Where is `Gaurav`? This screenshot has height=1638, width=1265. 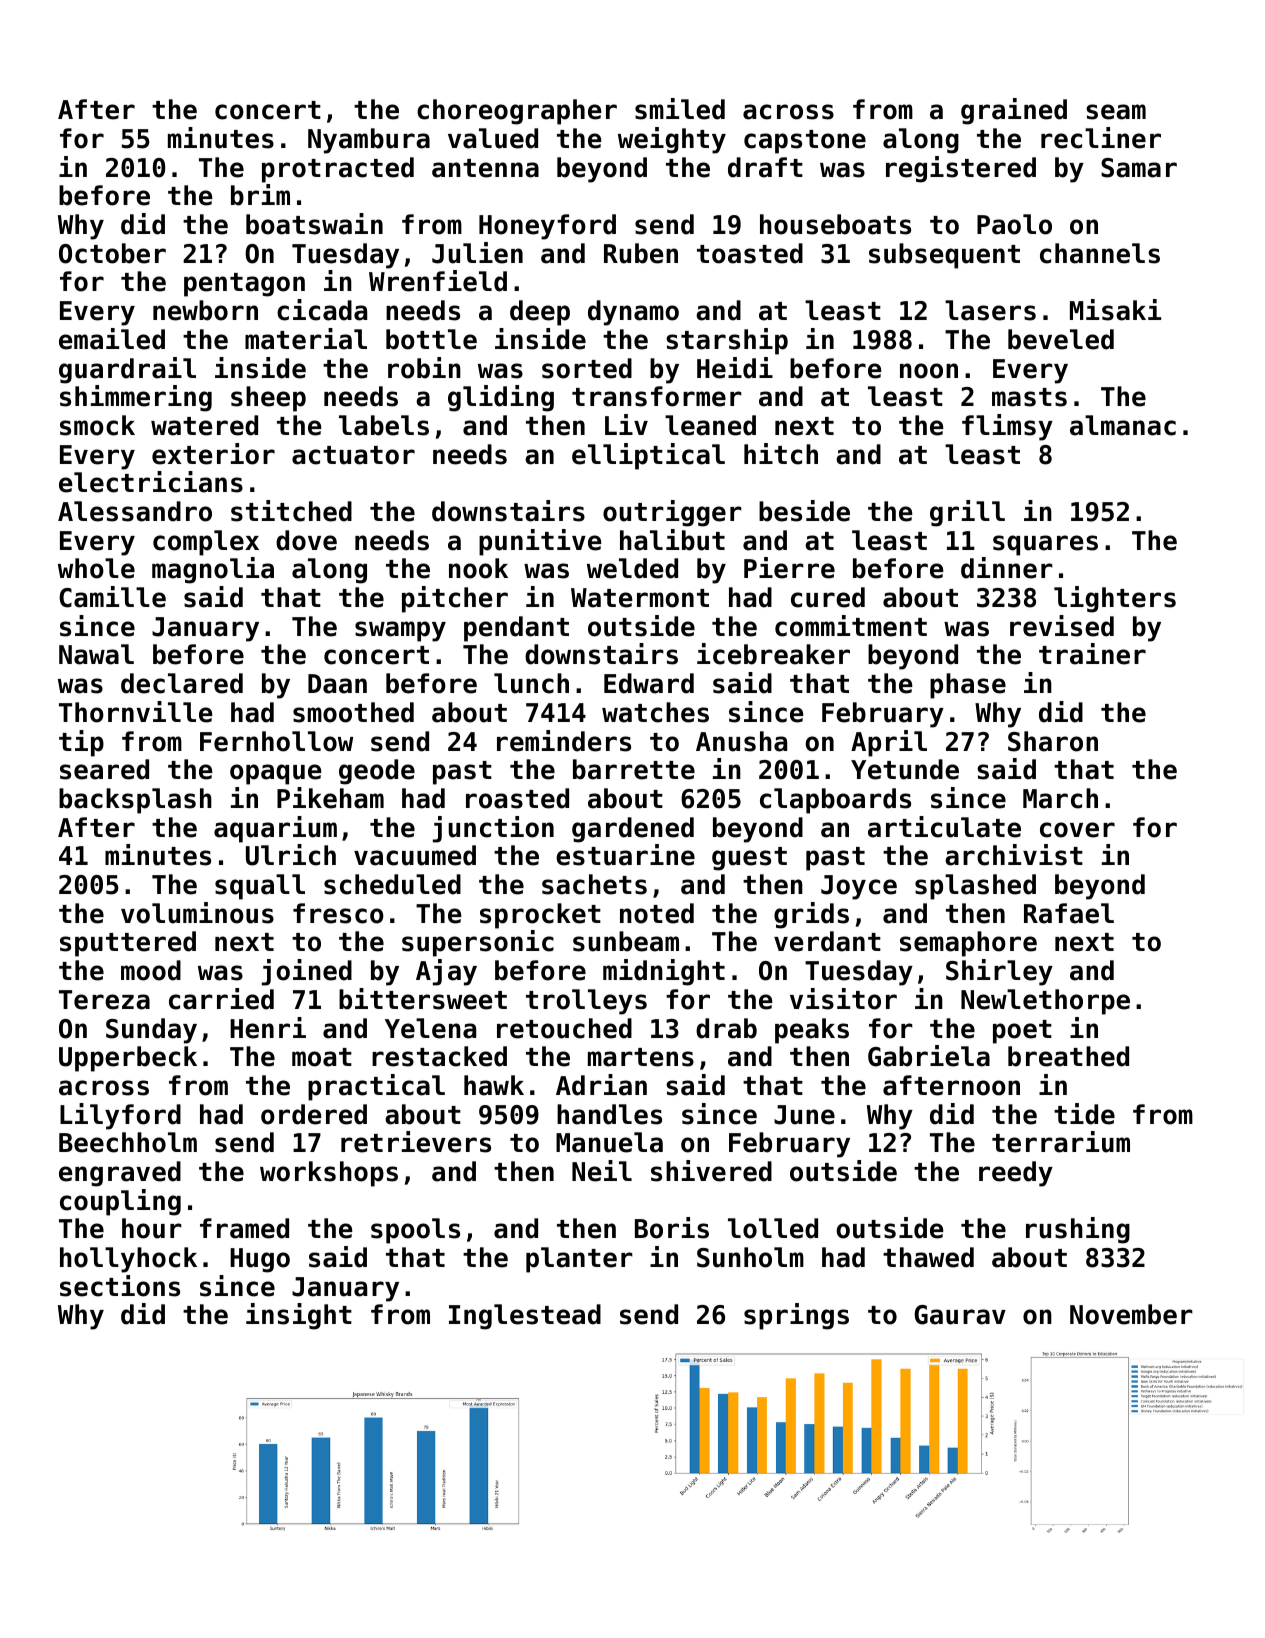
Gaurav is located at coordinates (960, 1315).
